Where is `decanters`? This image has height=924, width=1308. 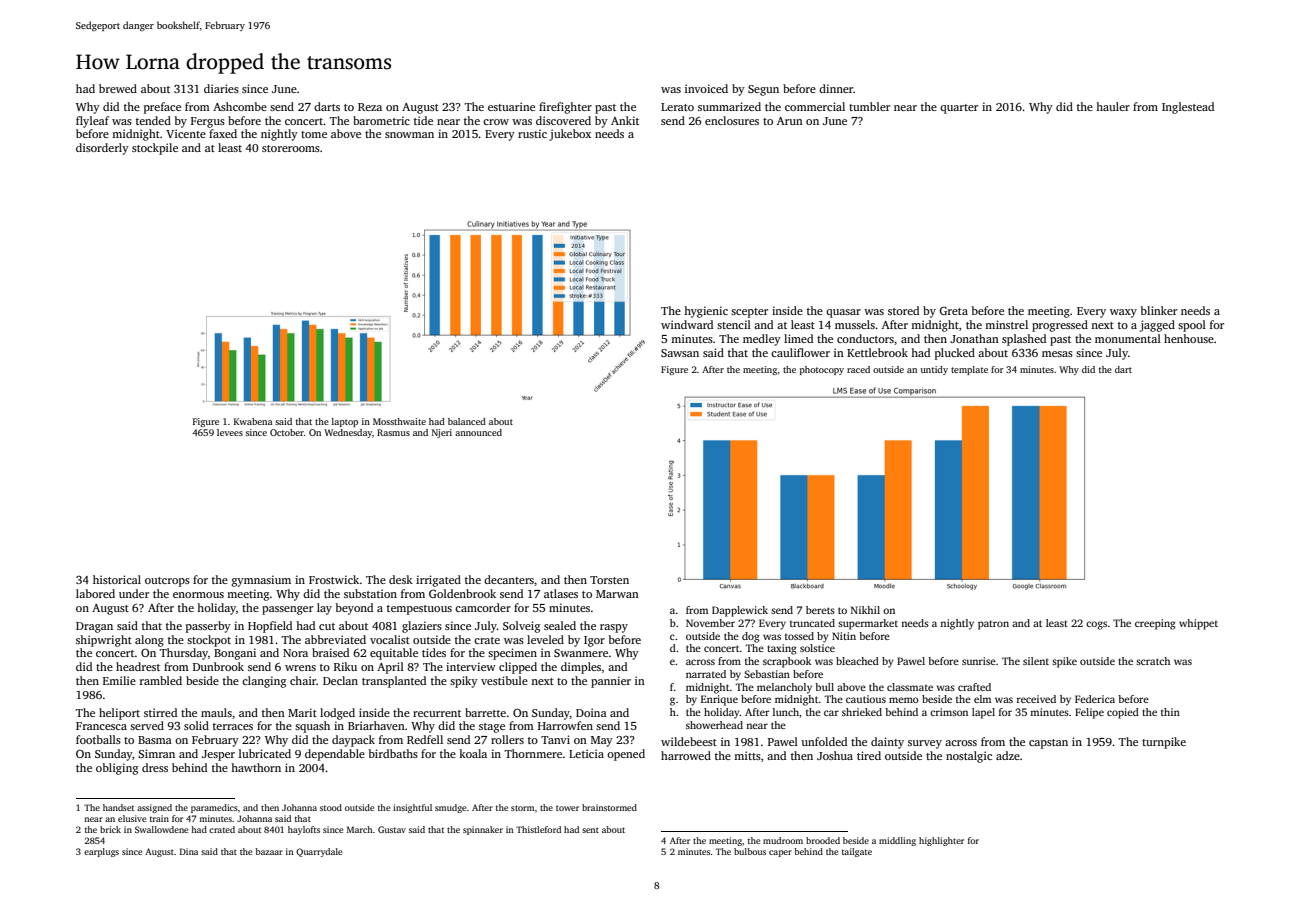 decanters is located at coordinates (509, 579).
